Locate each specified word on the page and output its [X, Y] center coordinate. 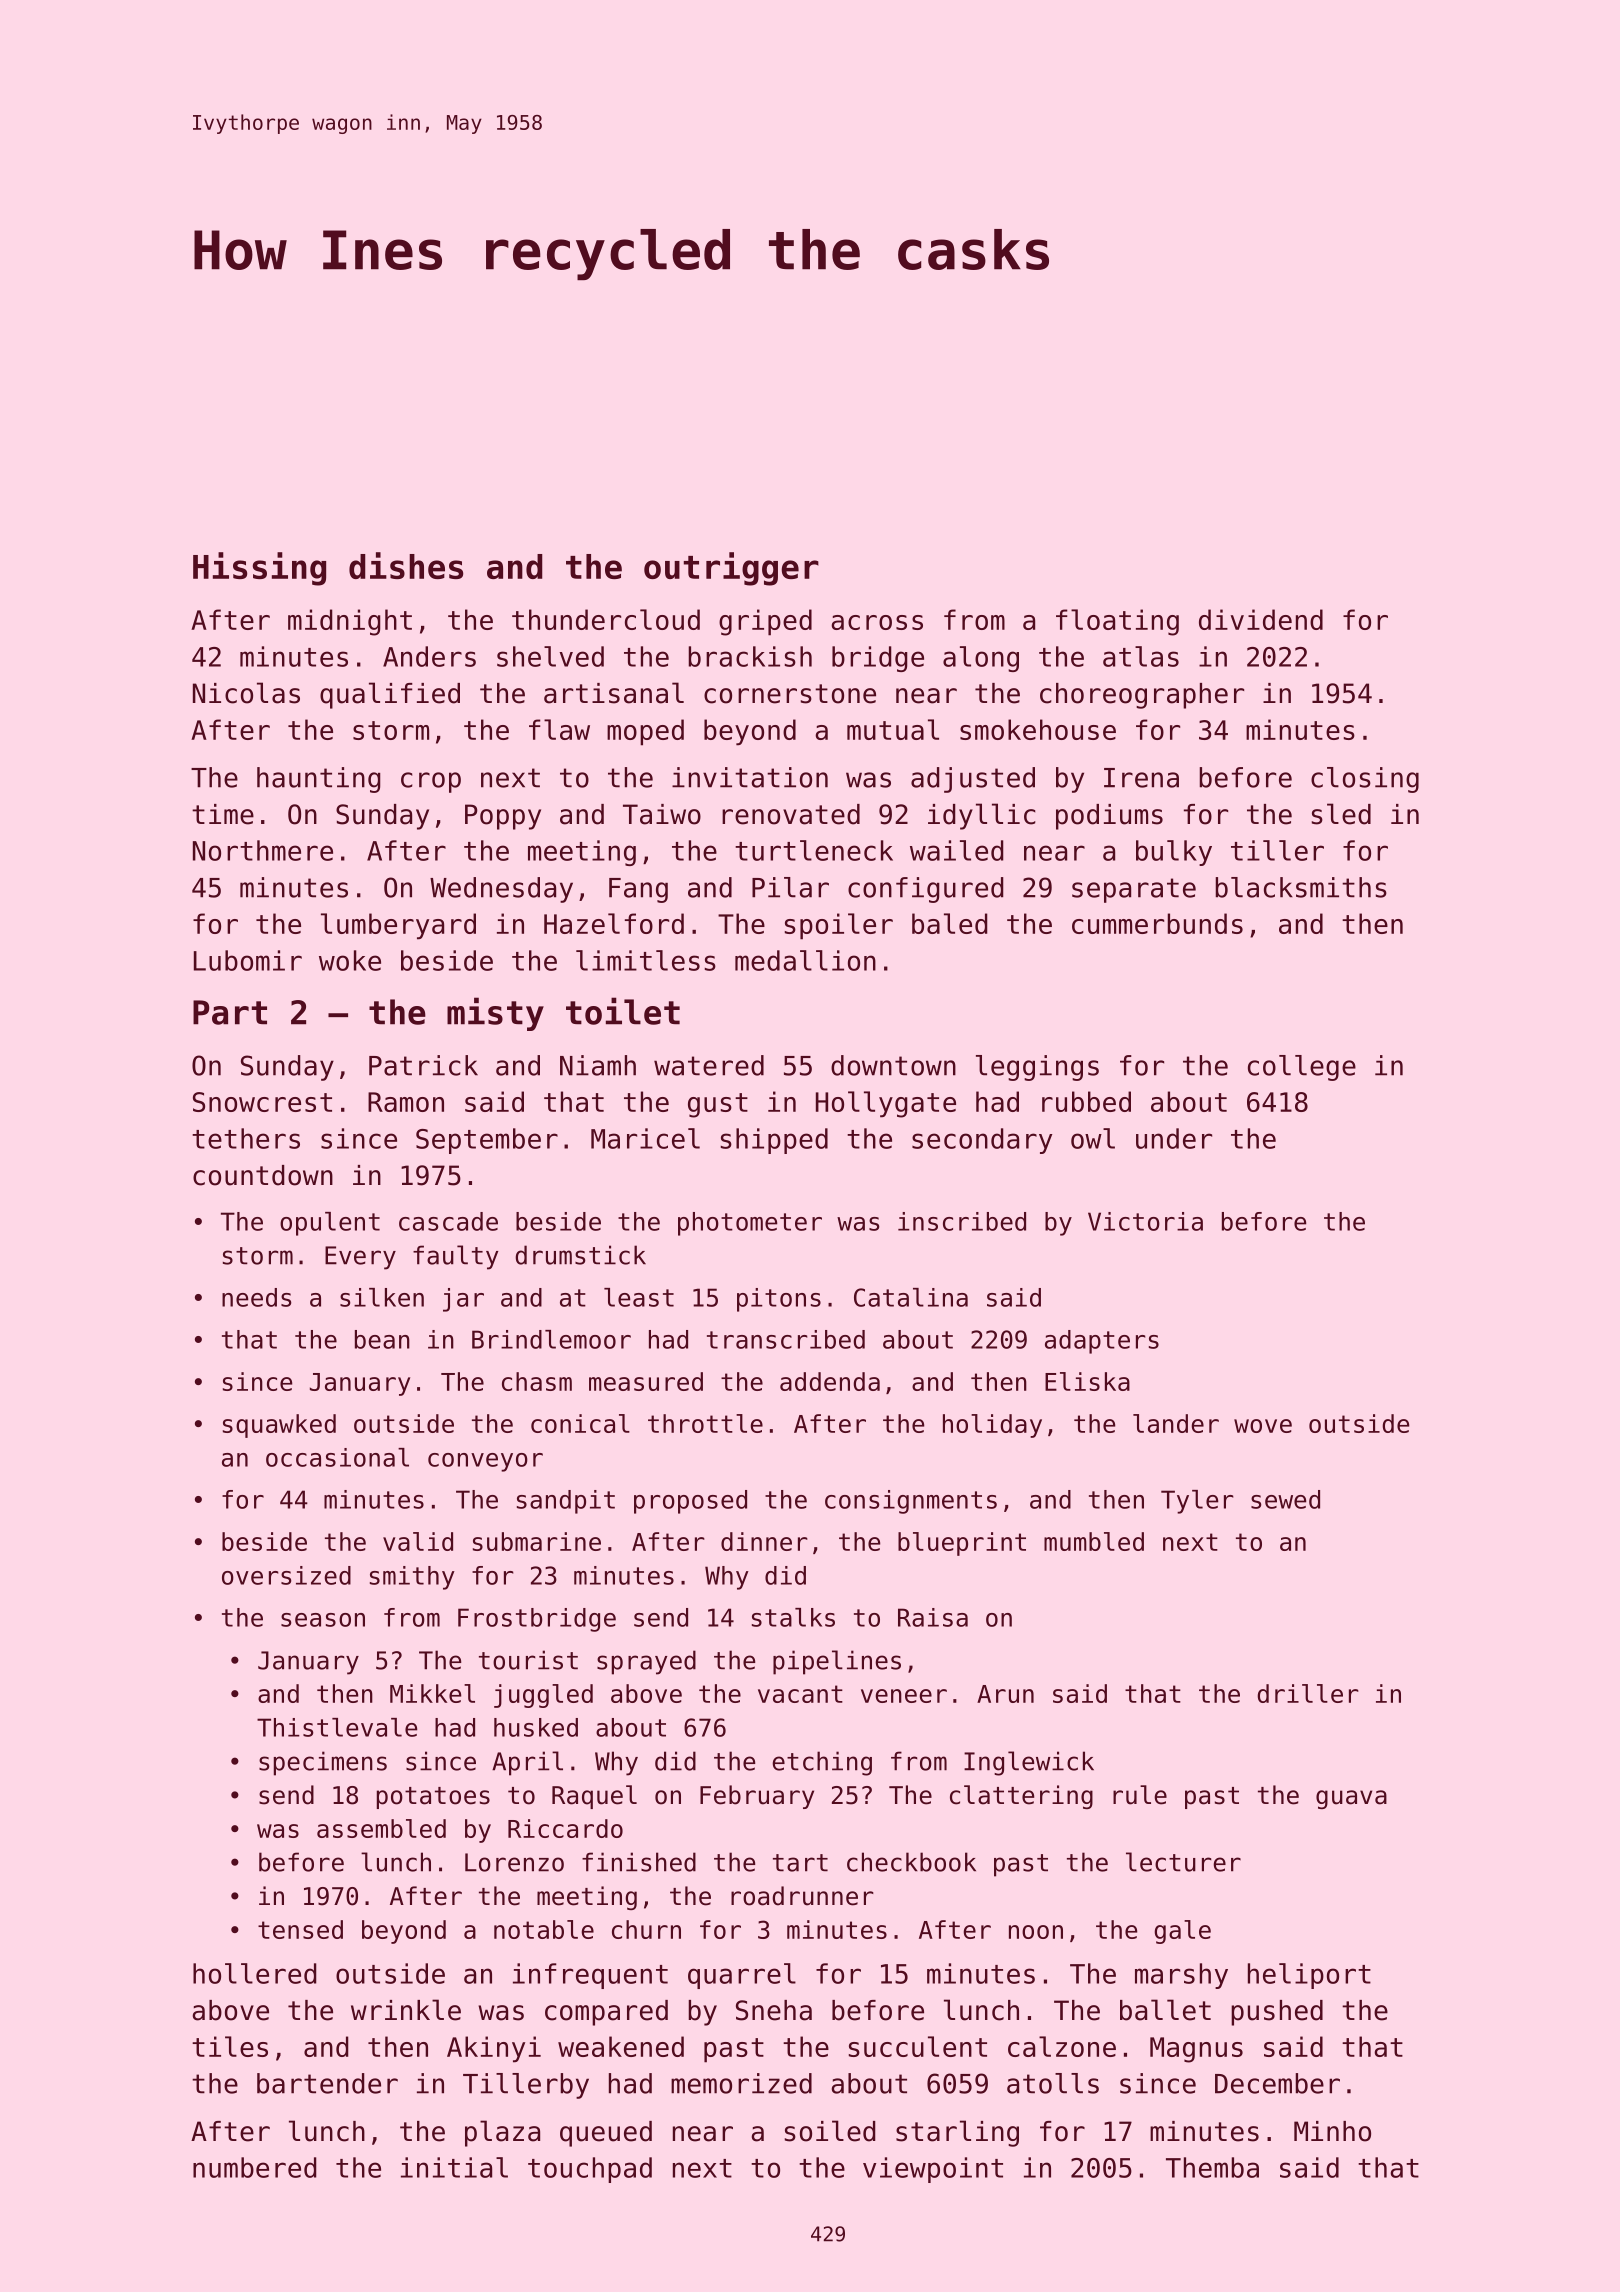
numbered [255, 2167]
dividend [1261, 619]
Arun [1005, 1694]
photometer [750, 1224]
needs [256, 1297]
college [1302, 1068]
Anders [429, 656]
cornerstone [790, 694]
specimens [323, 1763]
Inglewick [1029, 1763]
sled [1341, 814]
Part [230, 1012]
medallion [805, 960]
